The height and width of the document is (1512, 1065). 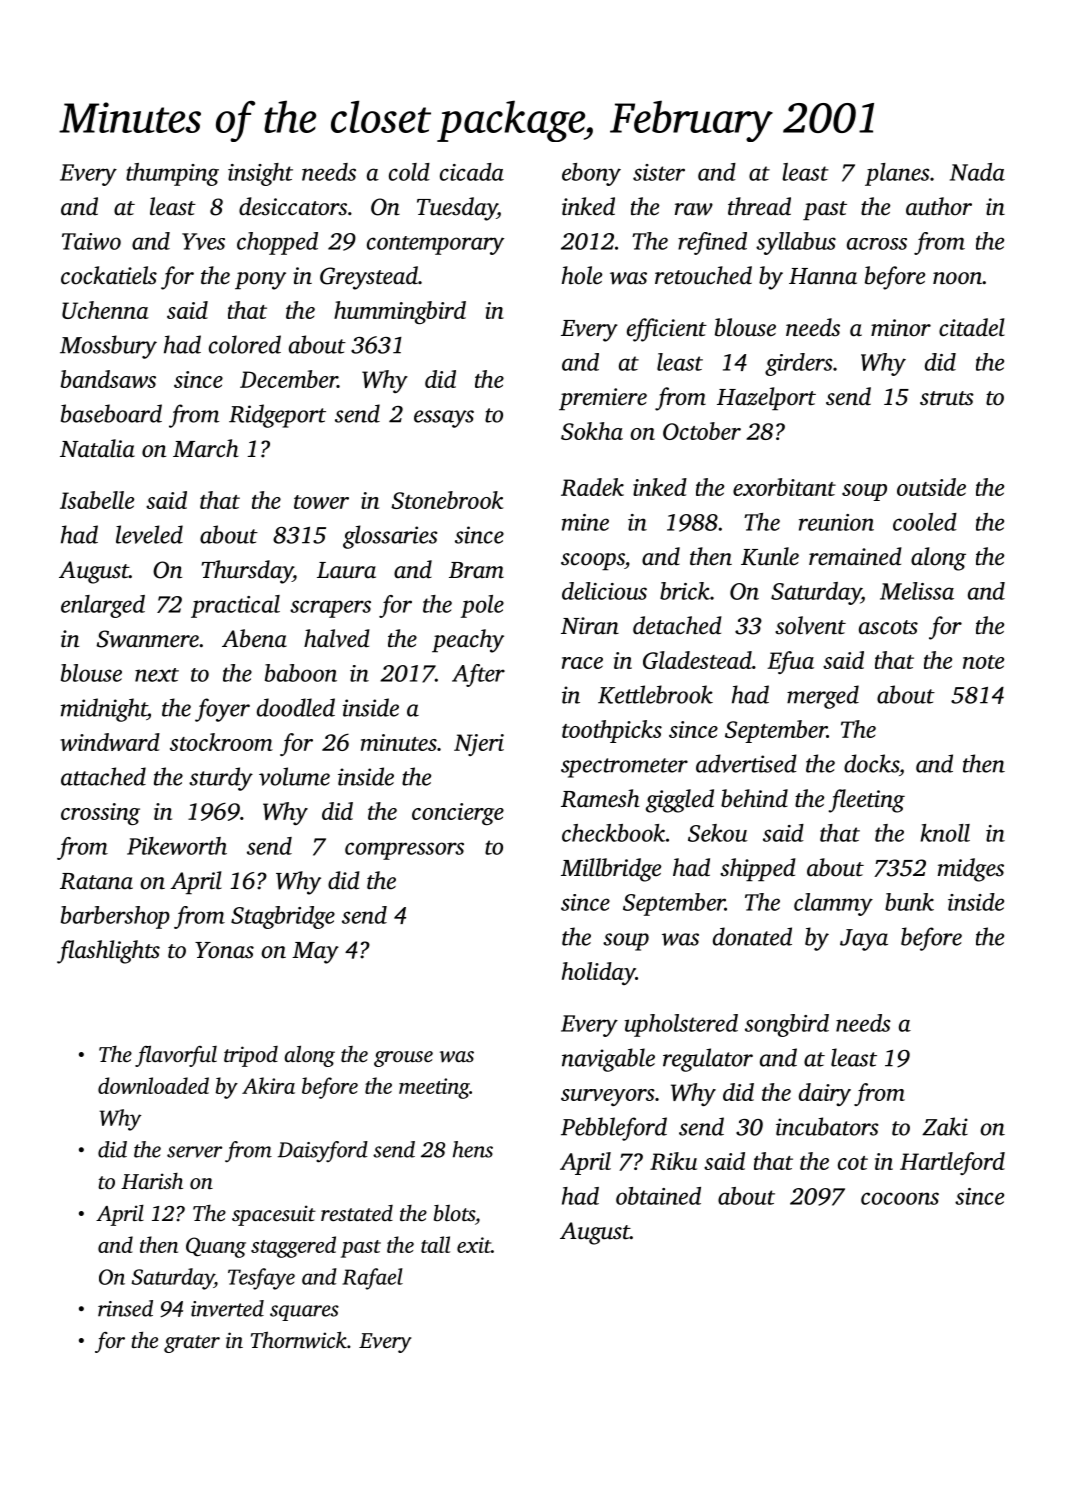 What do you see at coordinates (900, 1198) in the document?
I see `cocoons` at bounding box center [900, 1198].
